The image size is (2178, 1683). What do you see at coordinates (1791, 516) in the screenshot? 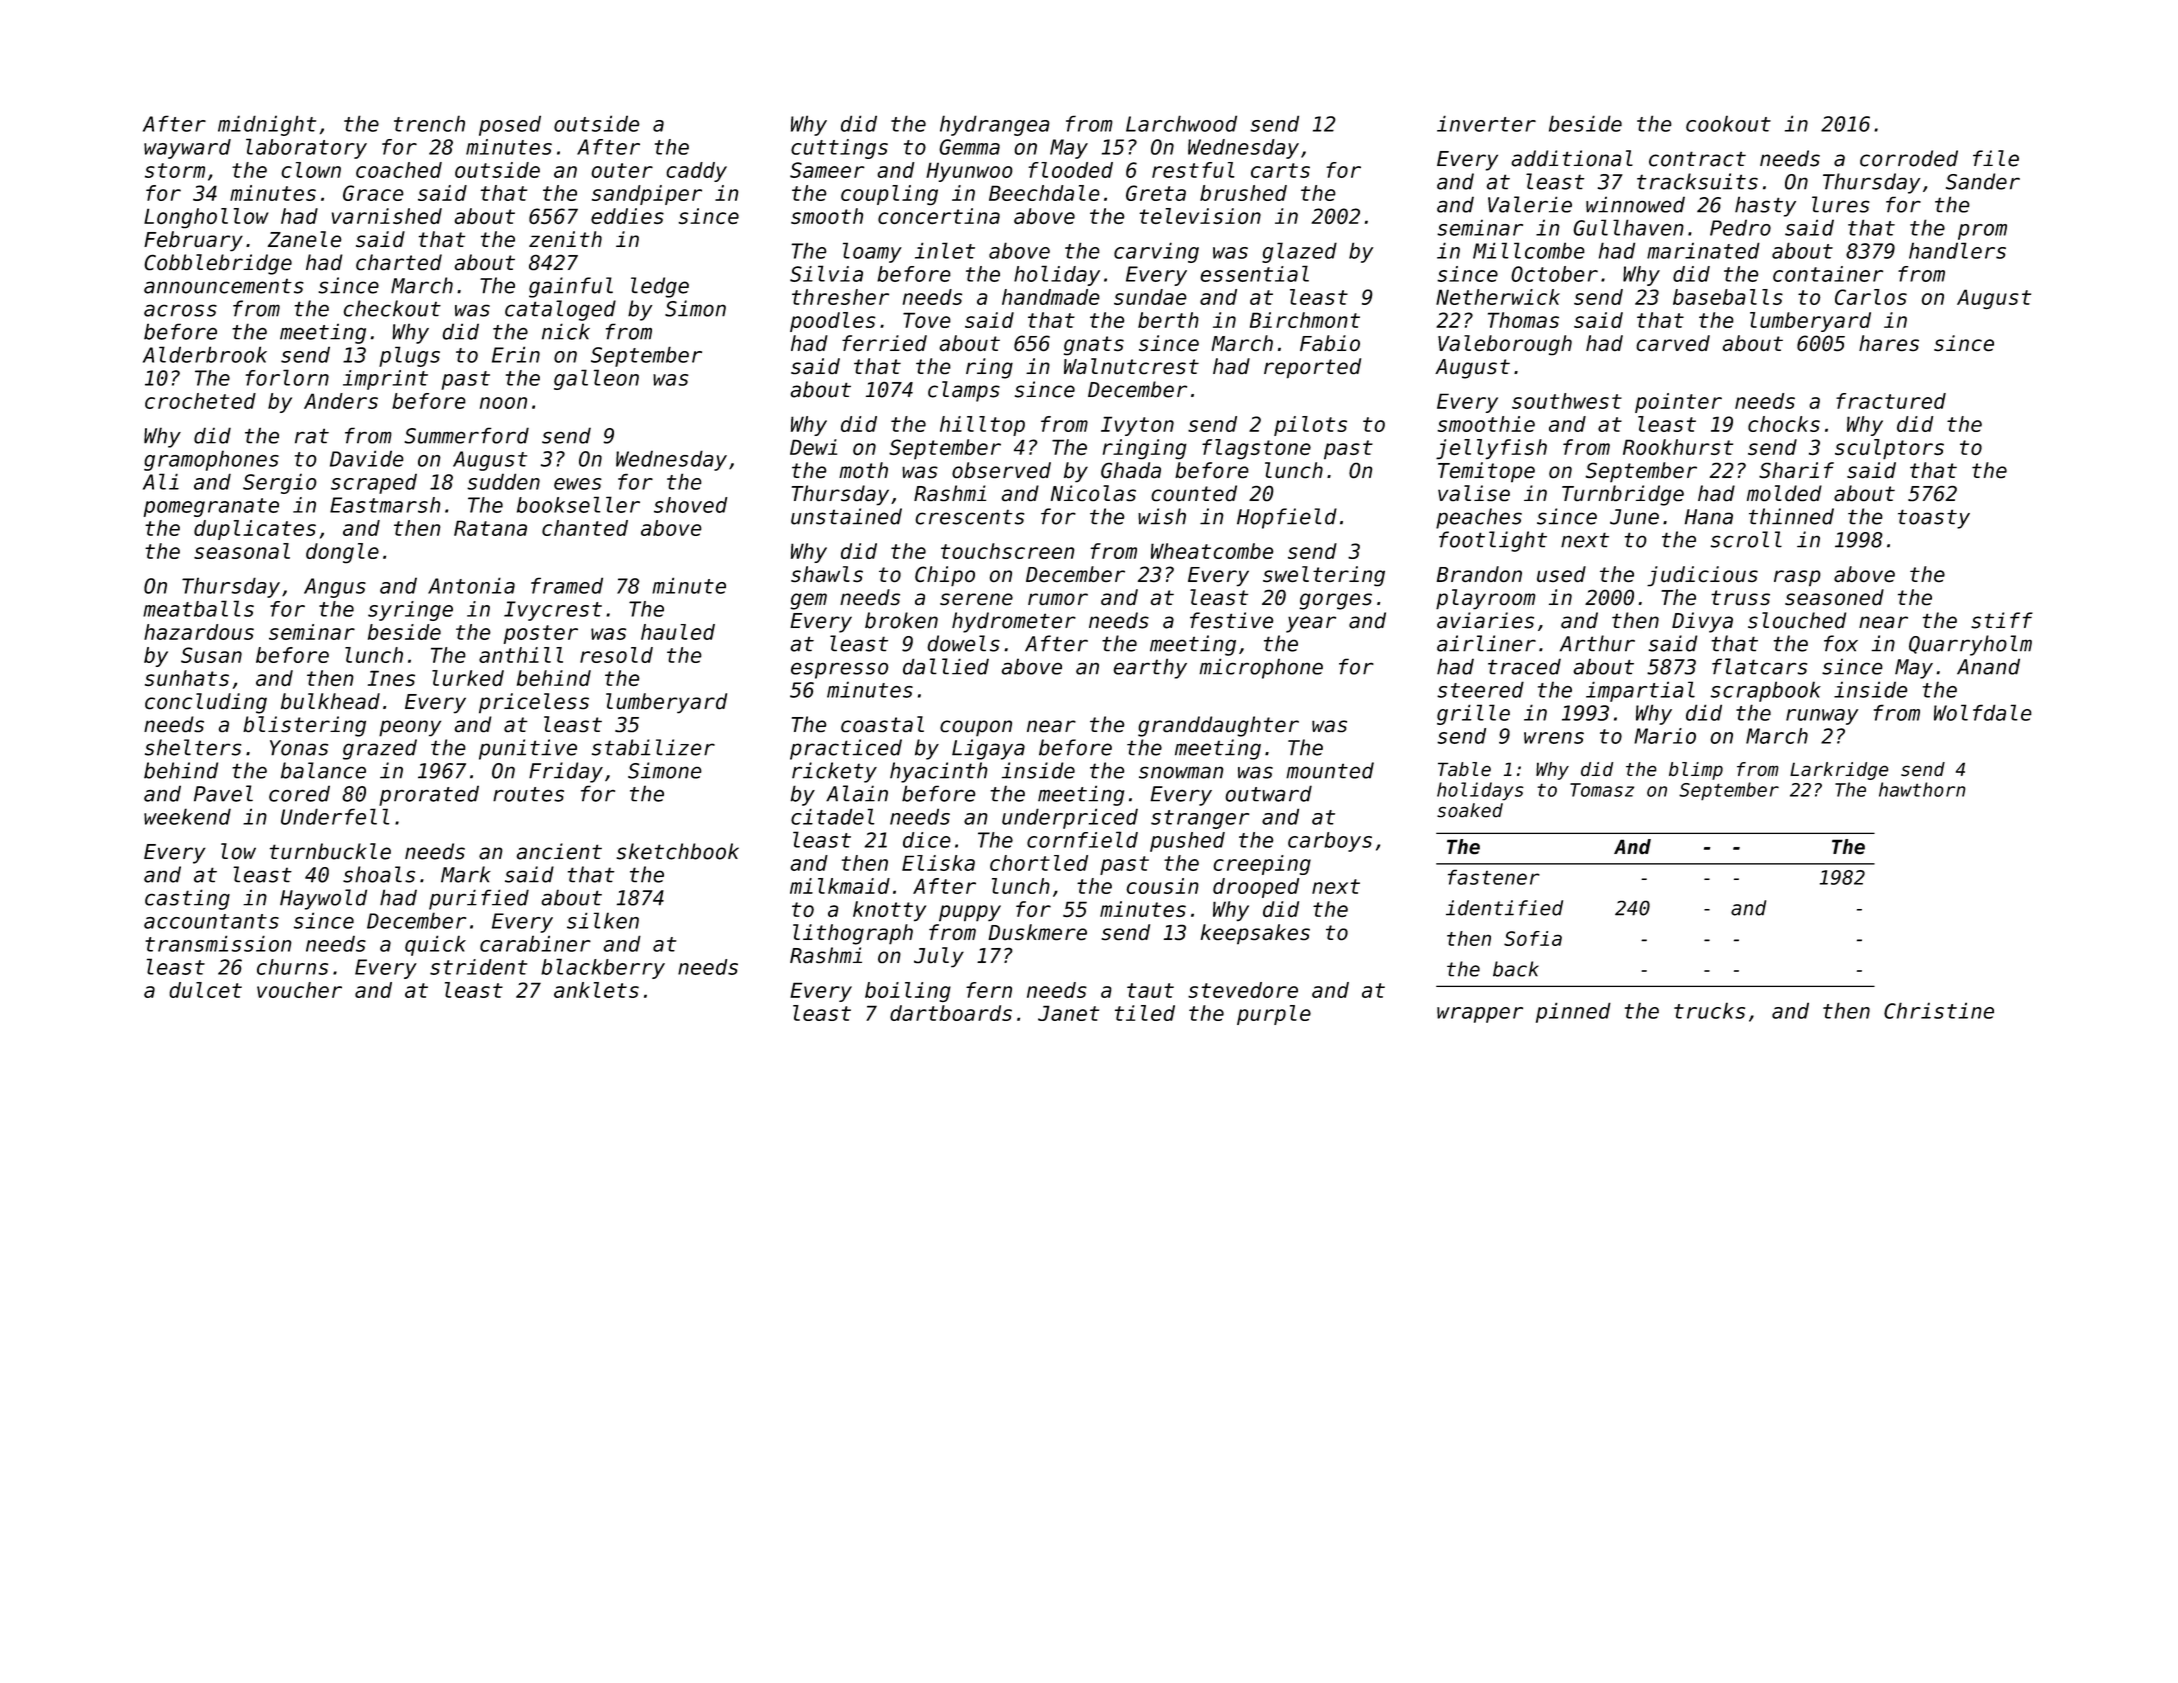
I see `thinned` at bounding box center [1791, 516].
